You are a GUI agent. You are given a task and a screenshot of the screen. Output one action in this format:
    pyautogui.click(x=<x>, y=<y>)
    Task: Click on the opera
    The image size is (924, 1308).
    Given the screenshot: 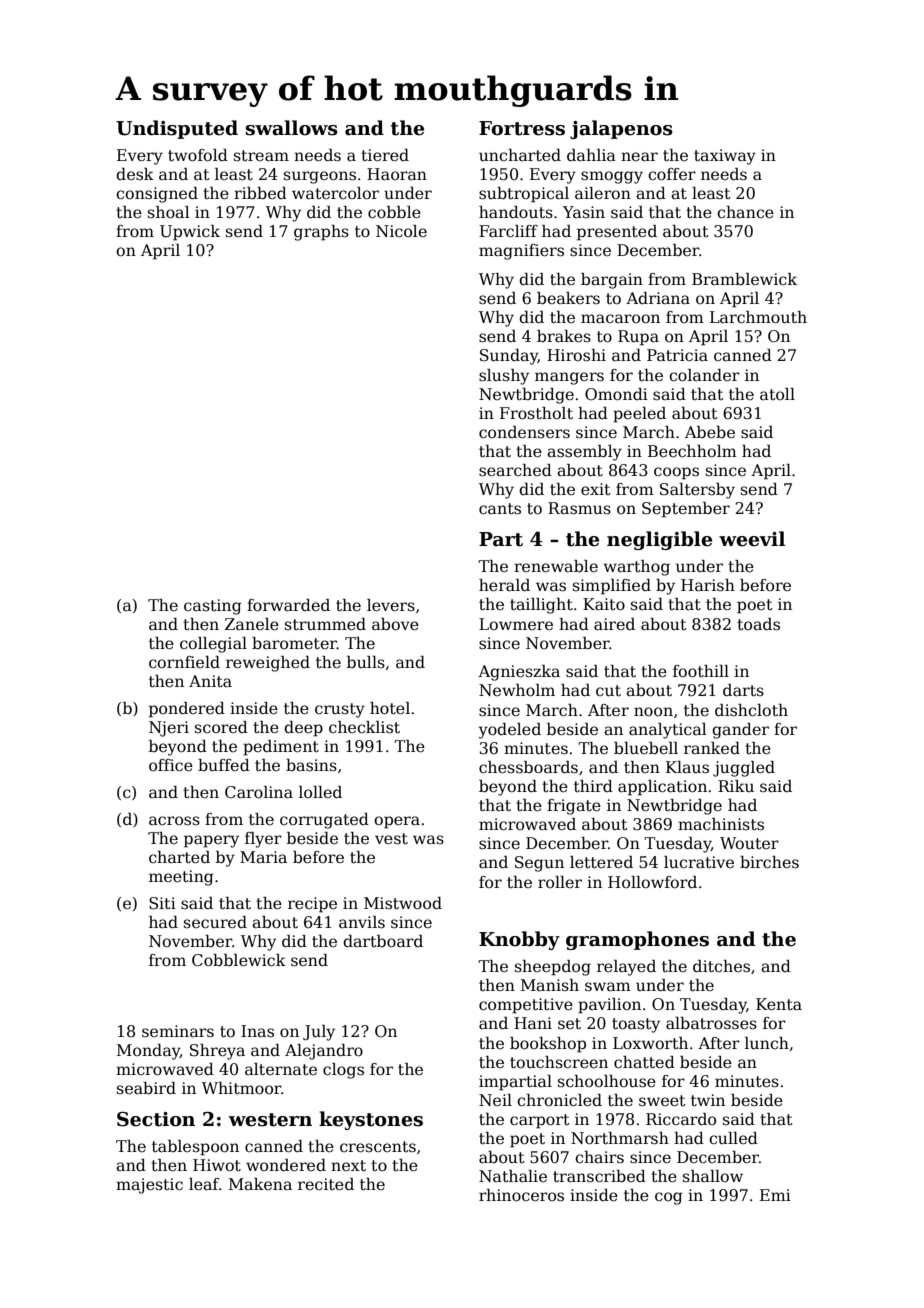 What is the action you would take?
    pyautogui.click(x=397, y=822)
